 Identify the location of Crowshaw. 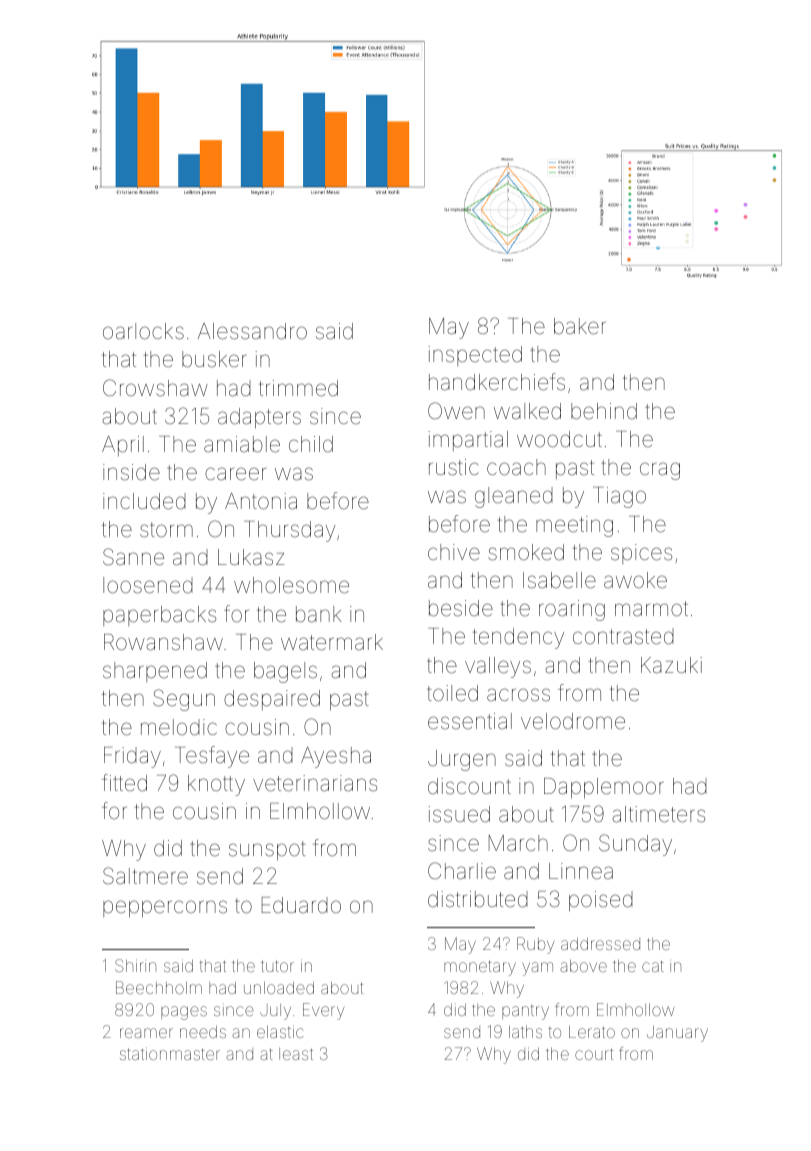
(155, 388).
